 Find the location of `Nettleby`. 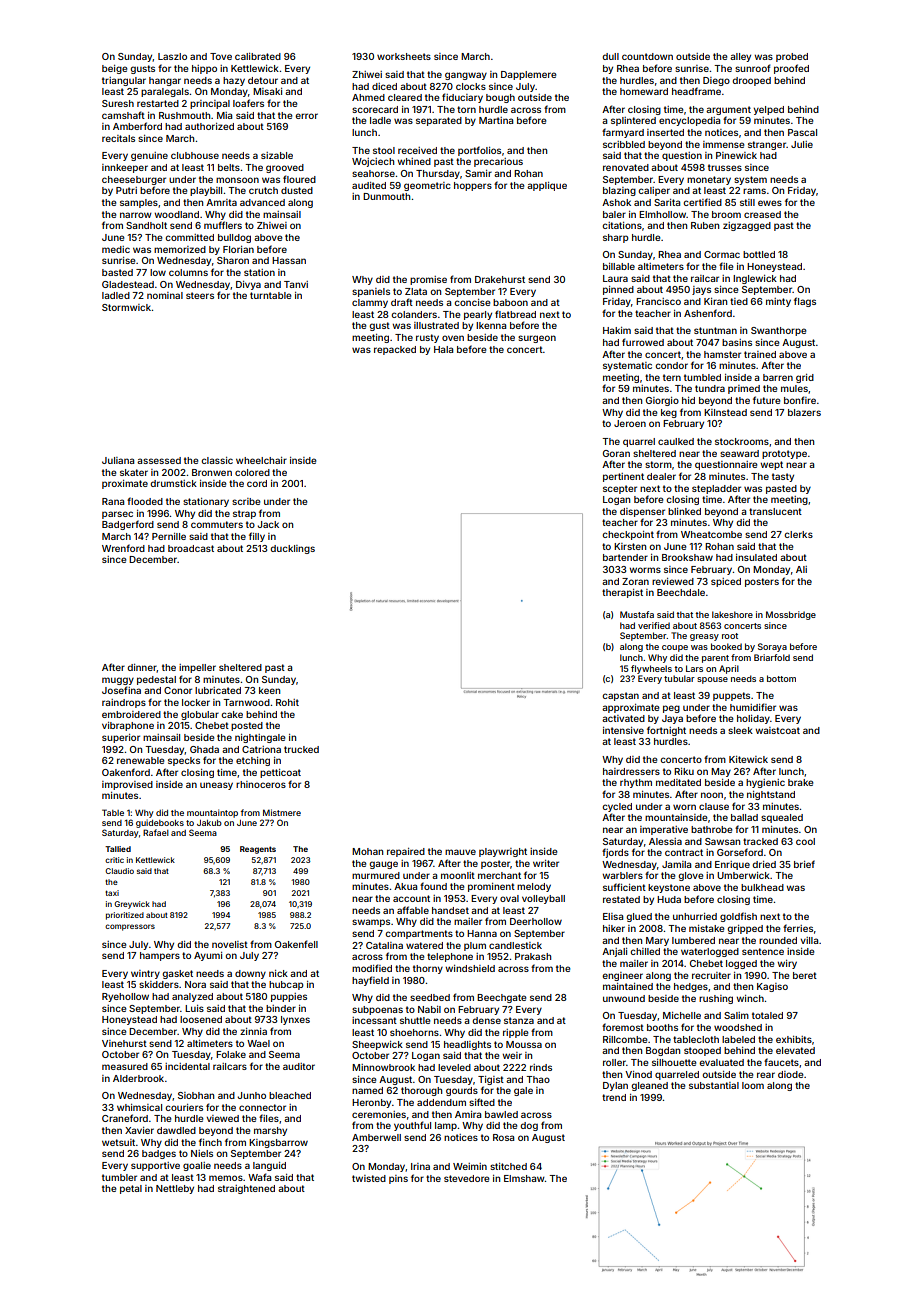

Nettleby is located at coordinates (175, 1189).
